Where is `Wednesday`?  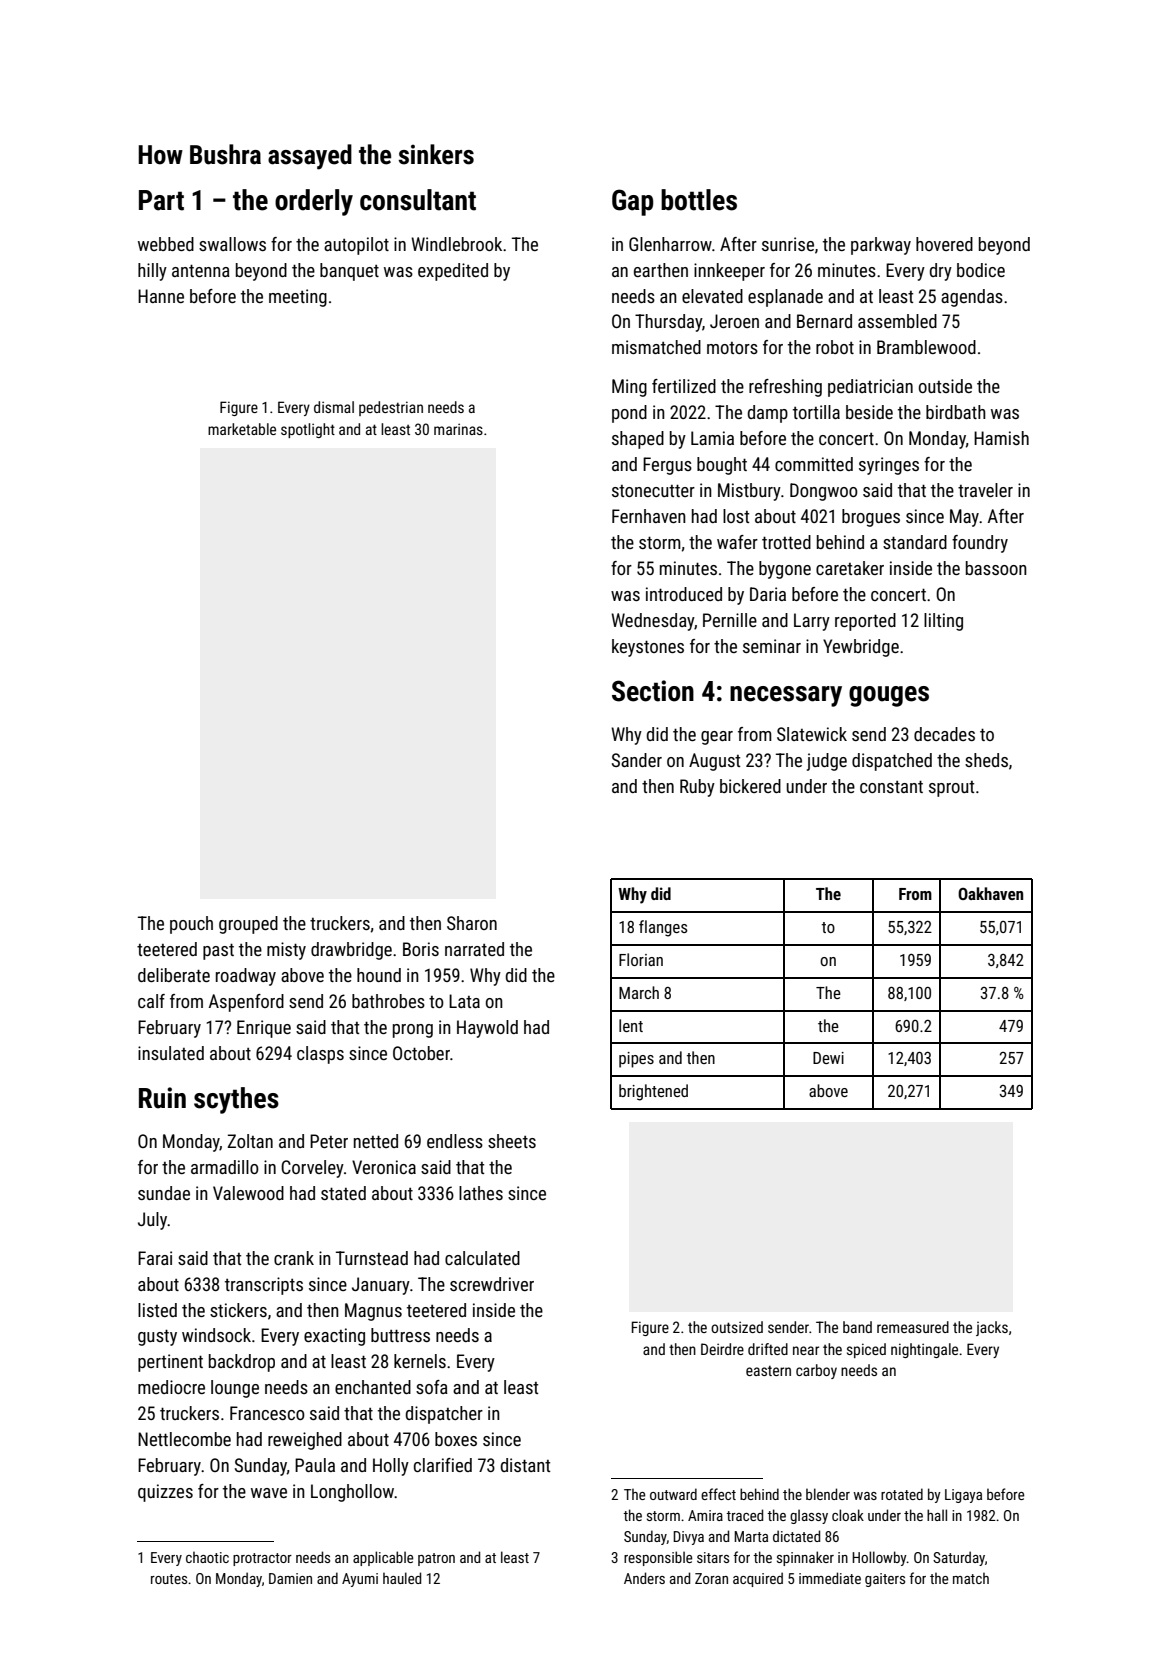
Wednesday is located at coordinates (652, 622).
